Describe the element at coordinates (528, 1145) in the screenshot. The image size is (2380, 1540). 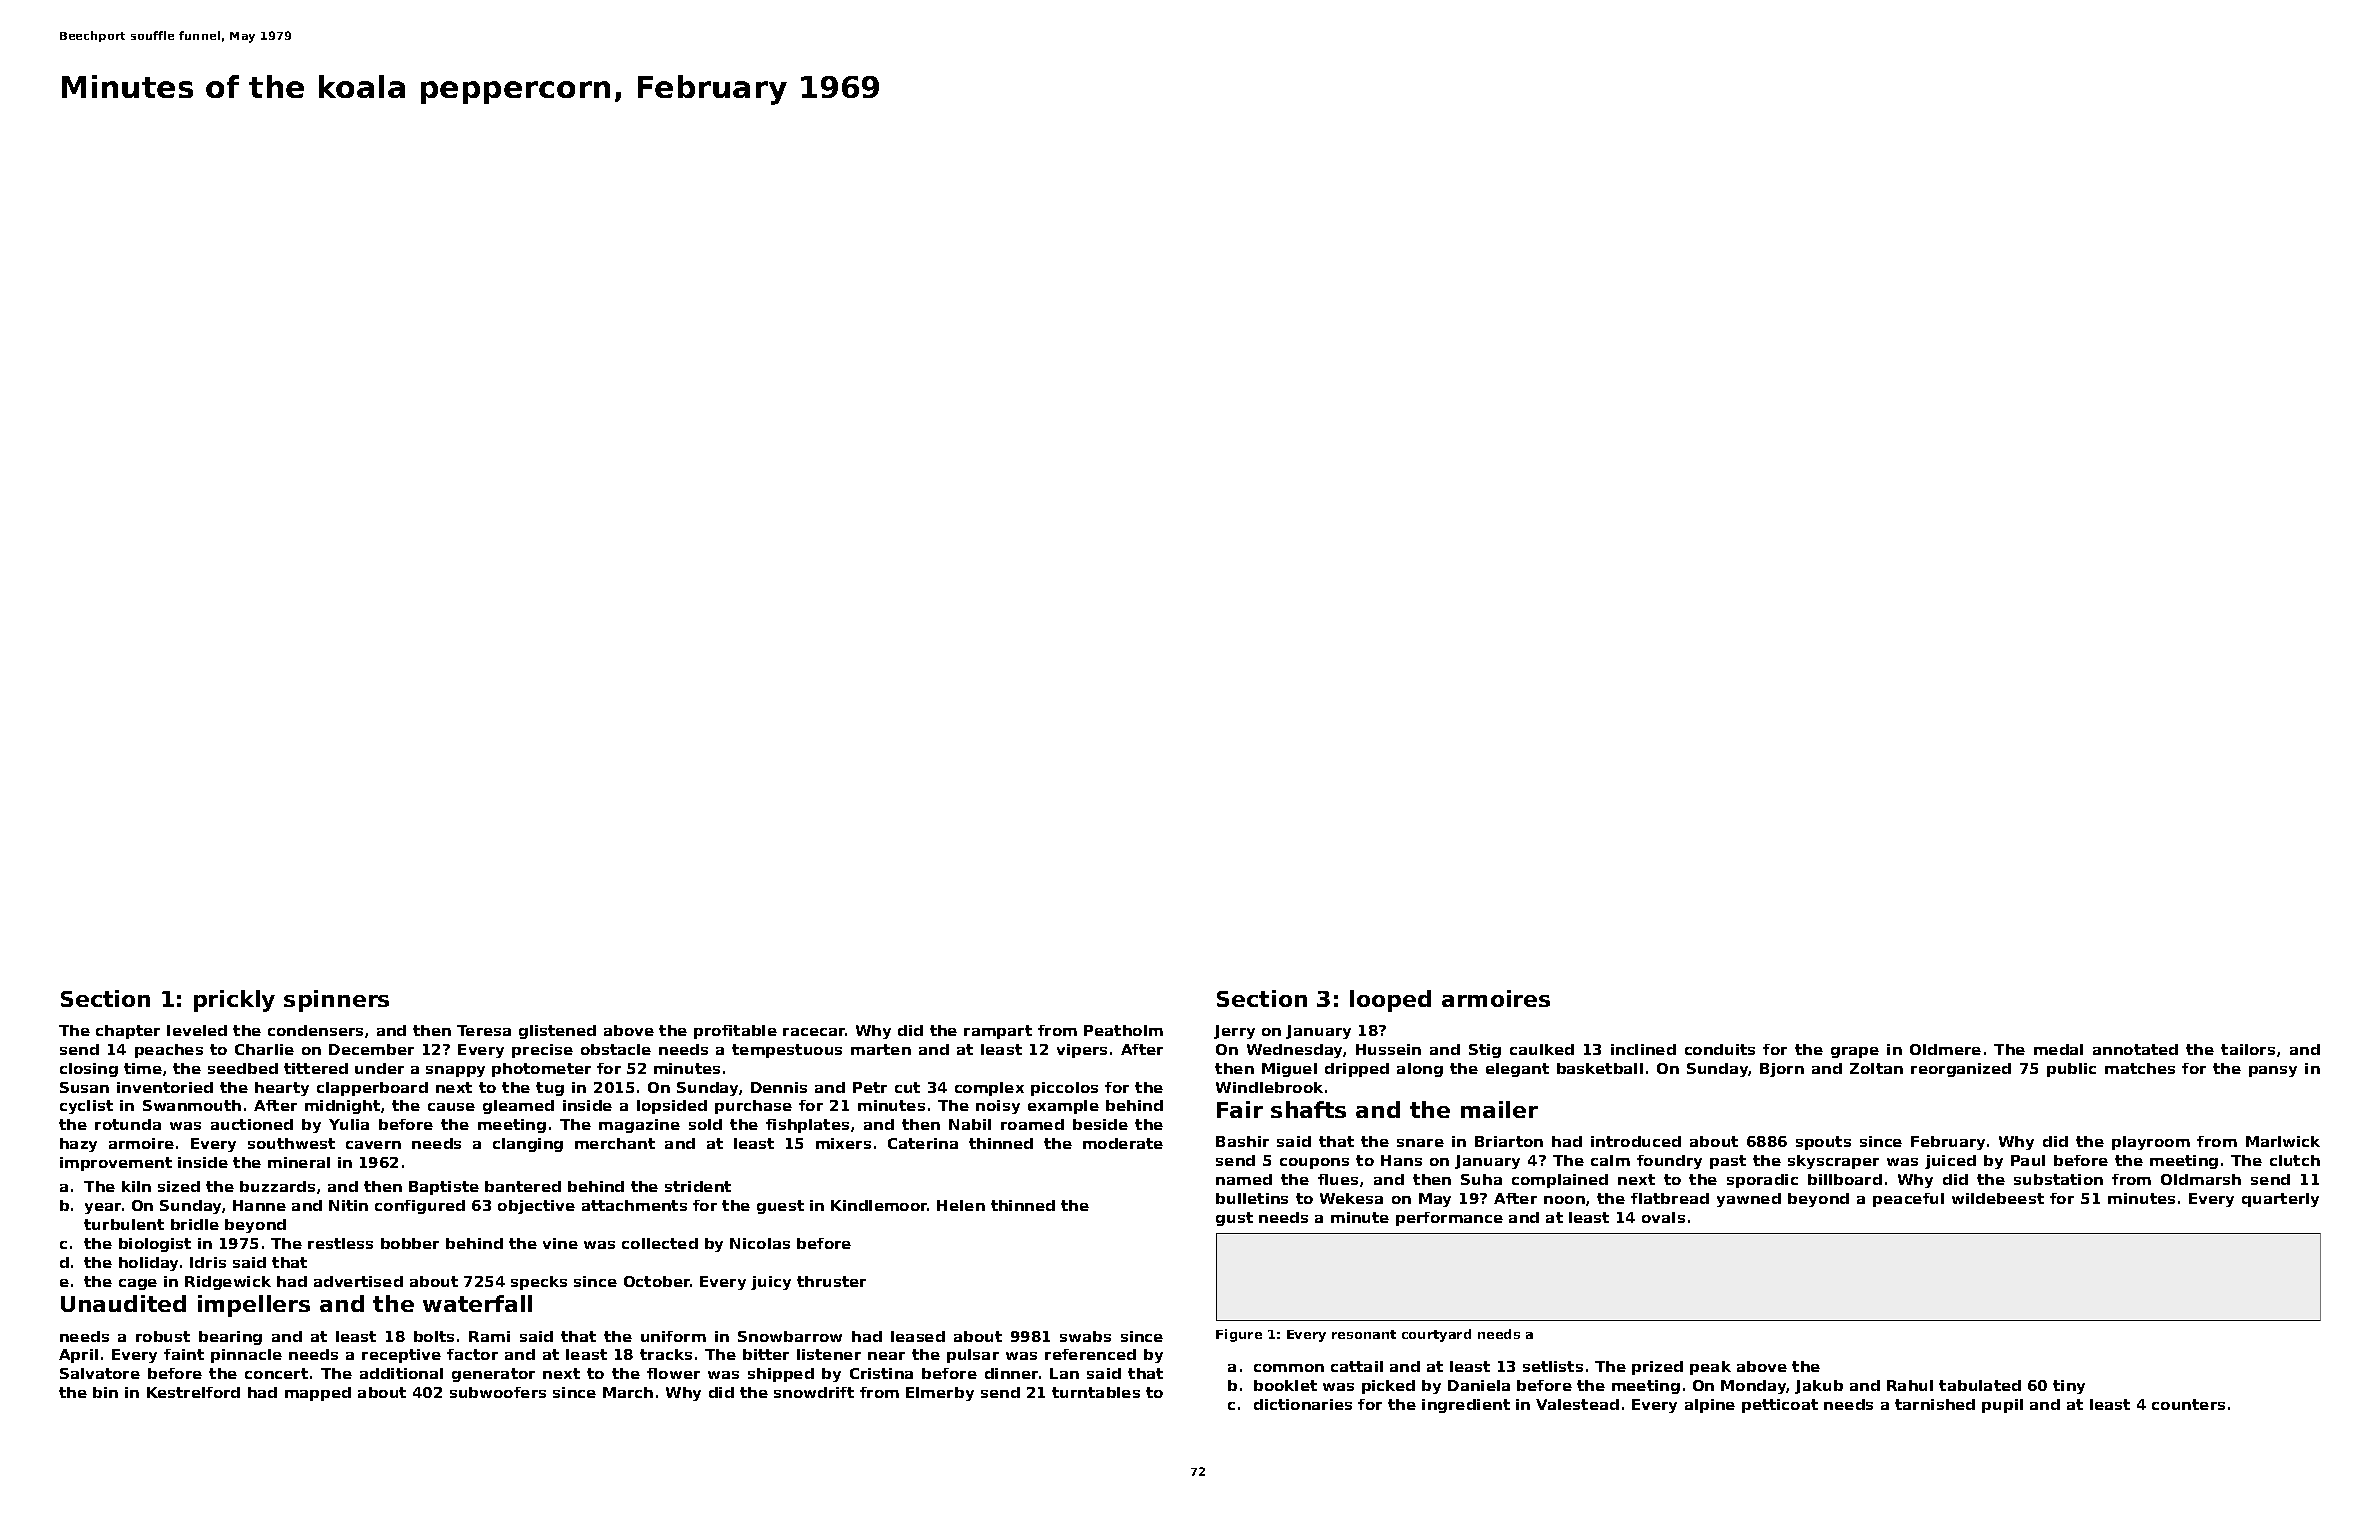
I see `clanging` at that location.
